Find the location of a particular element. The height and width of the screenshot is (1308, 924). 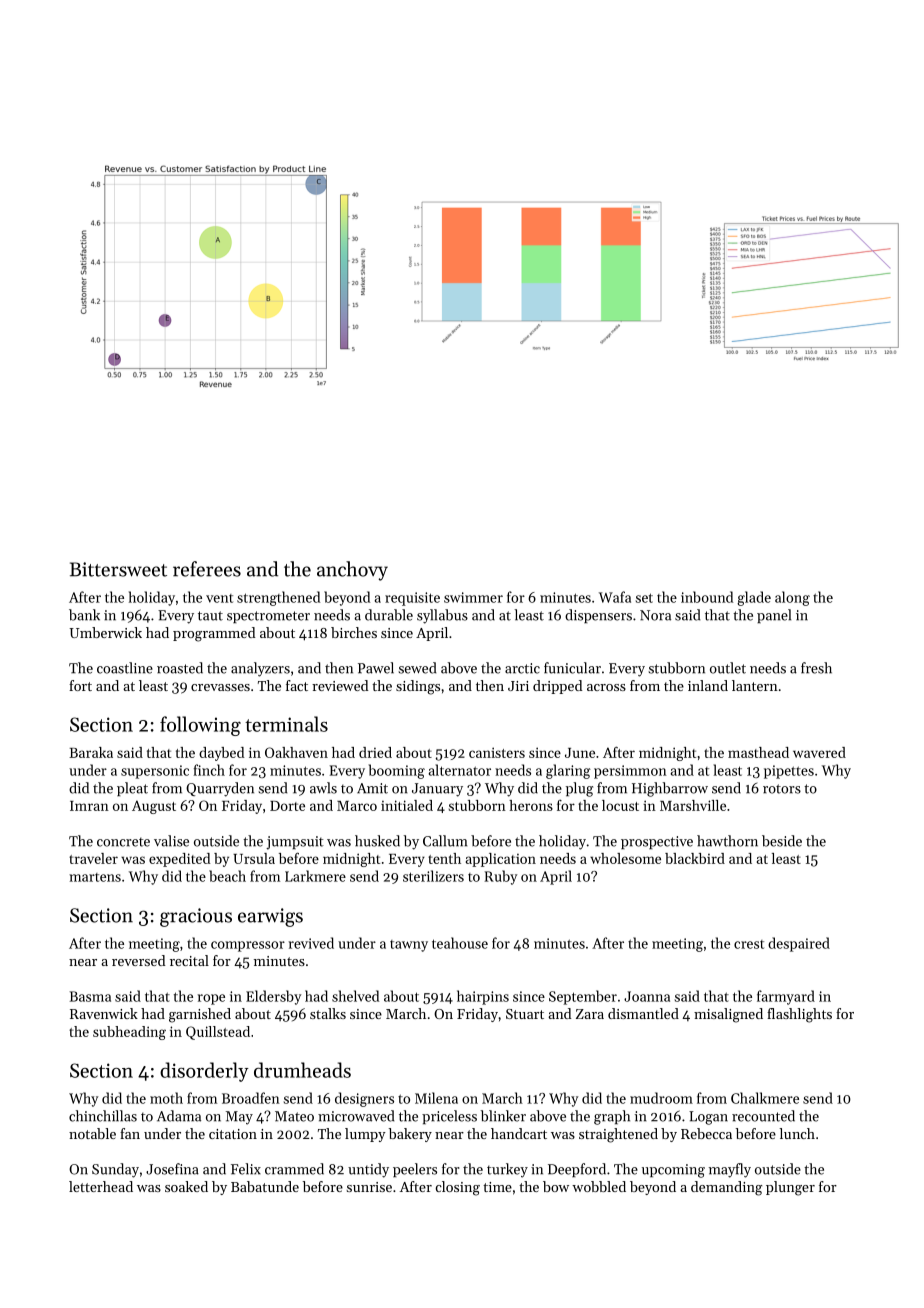

anchovy is located at coordinates (352, 571).
